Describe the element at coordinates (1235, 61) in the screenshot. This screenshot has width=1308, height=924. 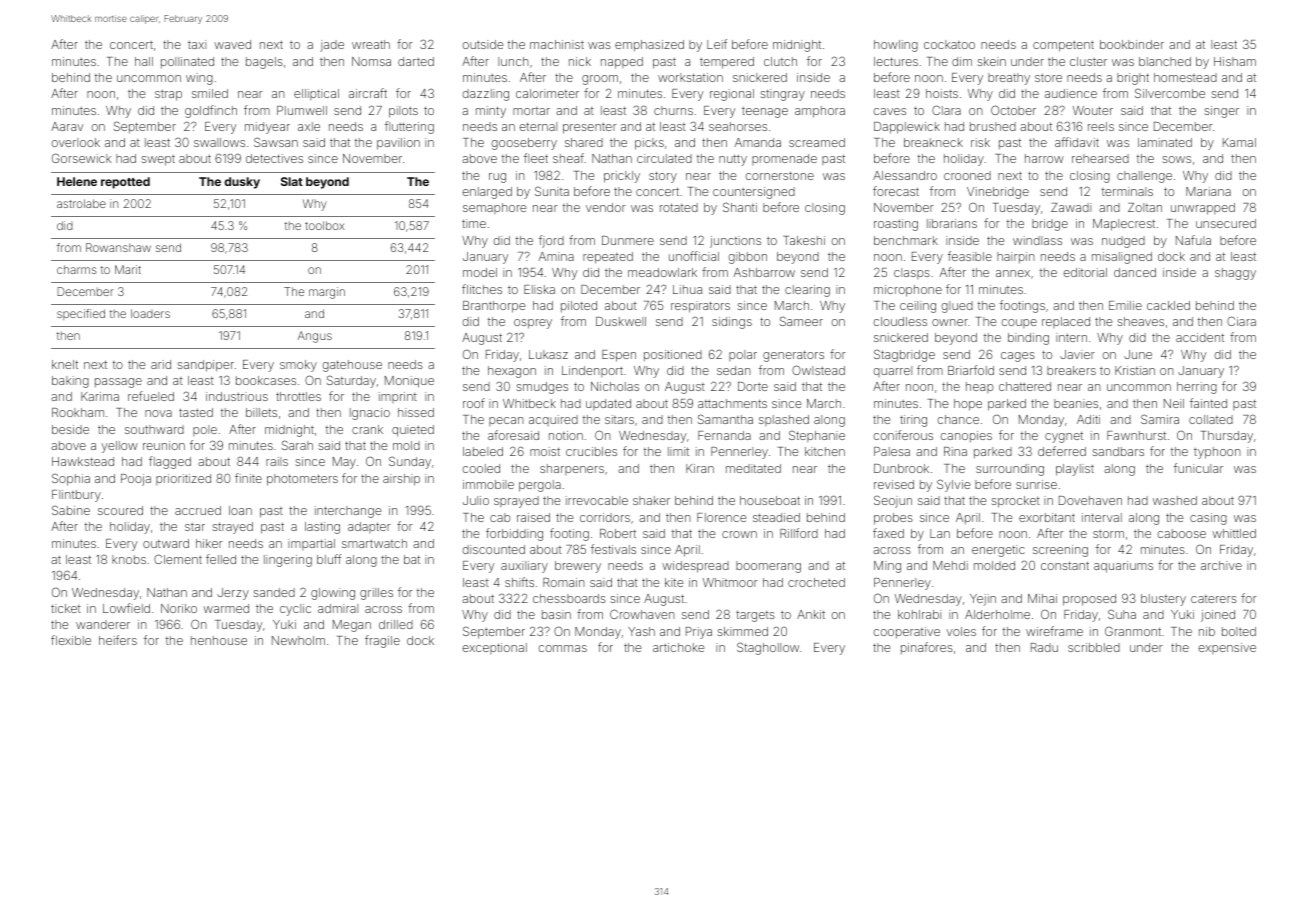
I see `Hisham` at that location.
